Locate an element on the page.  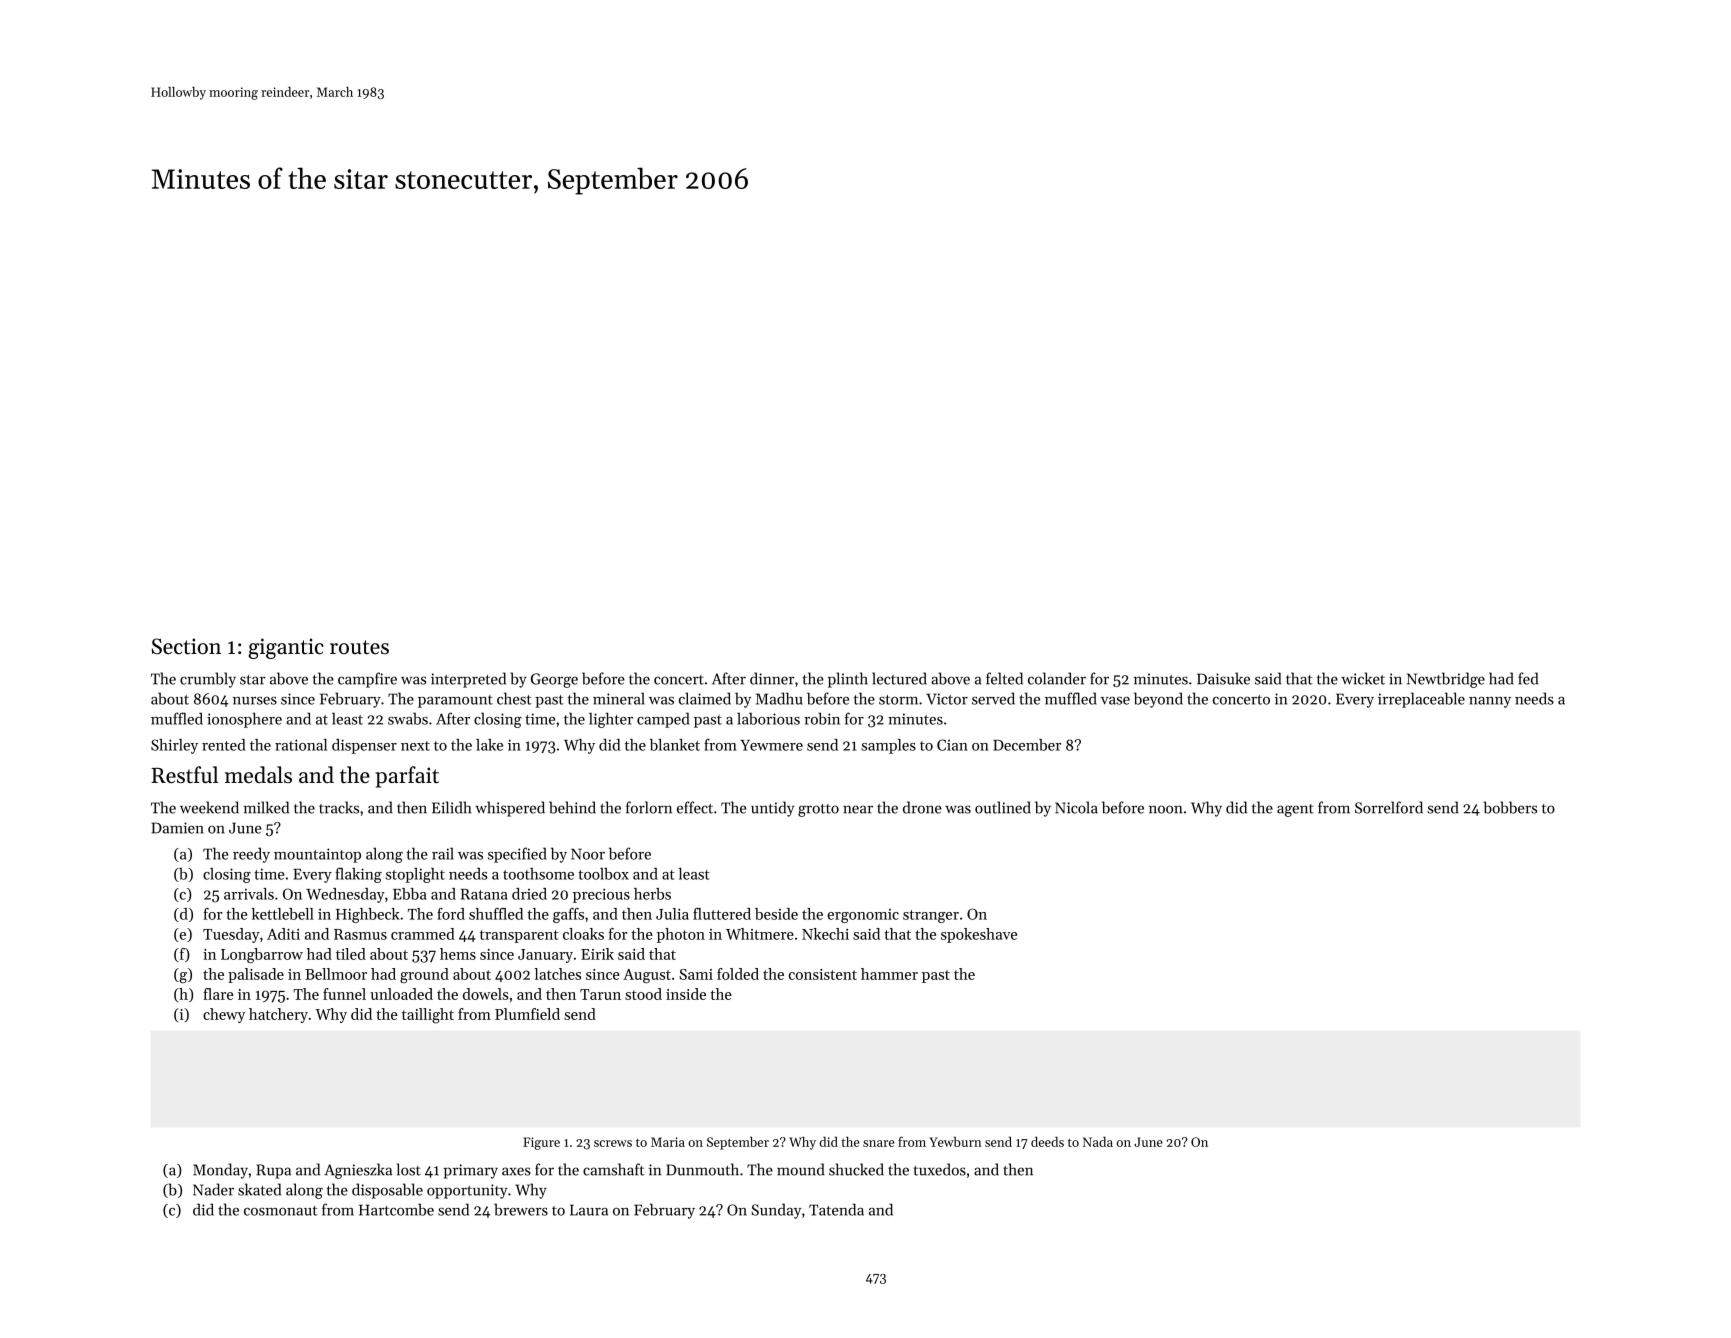
Daisuke is located at coordinates (1223, 678).
